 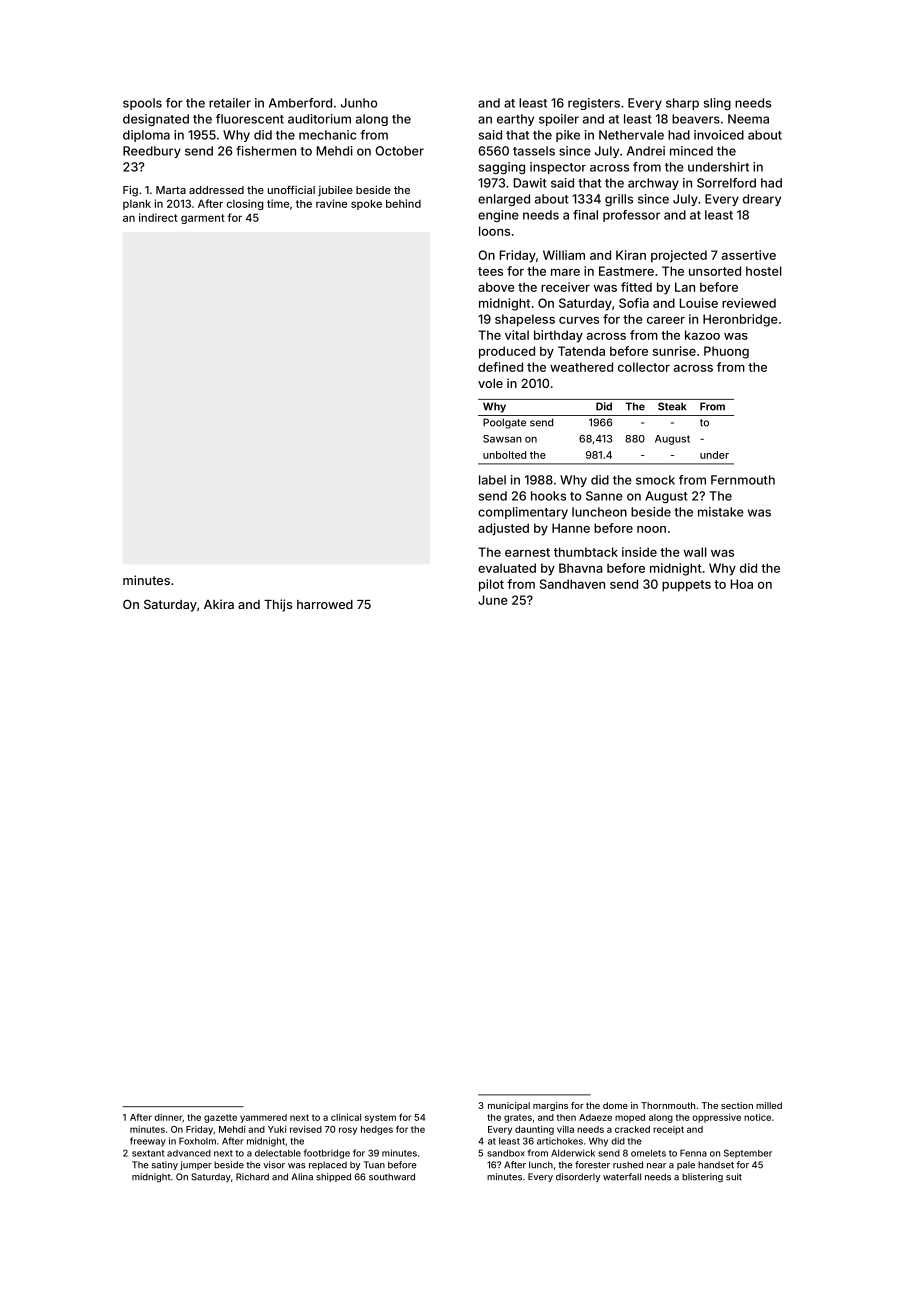 I want to click on archway, so click(x=653, y=184).
